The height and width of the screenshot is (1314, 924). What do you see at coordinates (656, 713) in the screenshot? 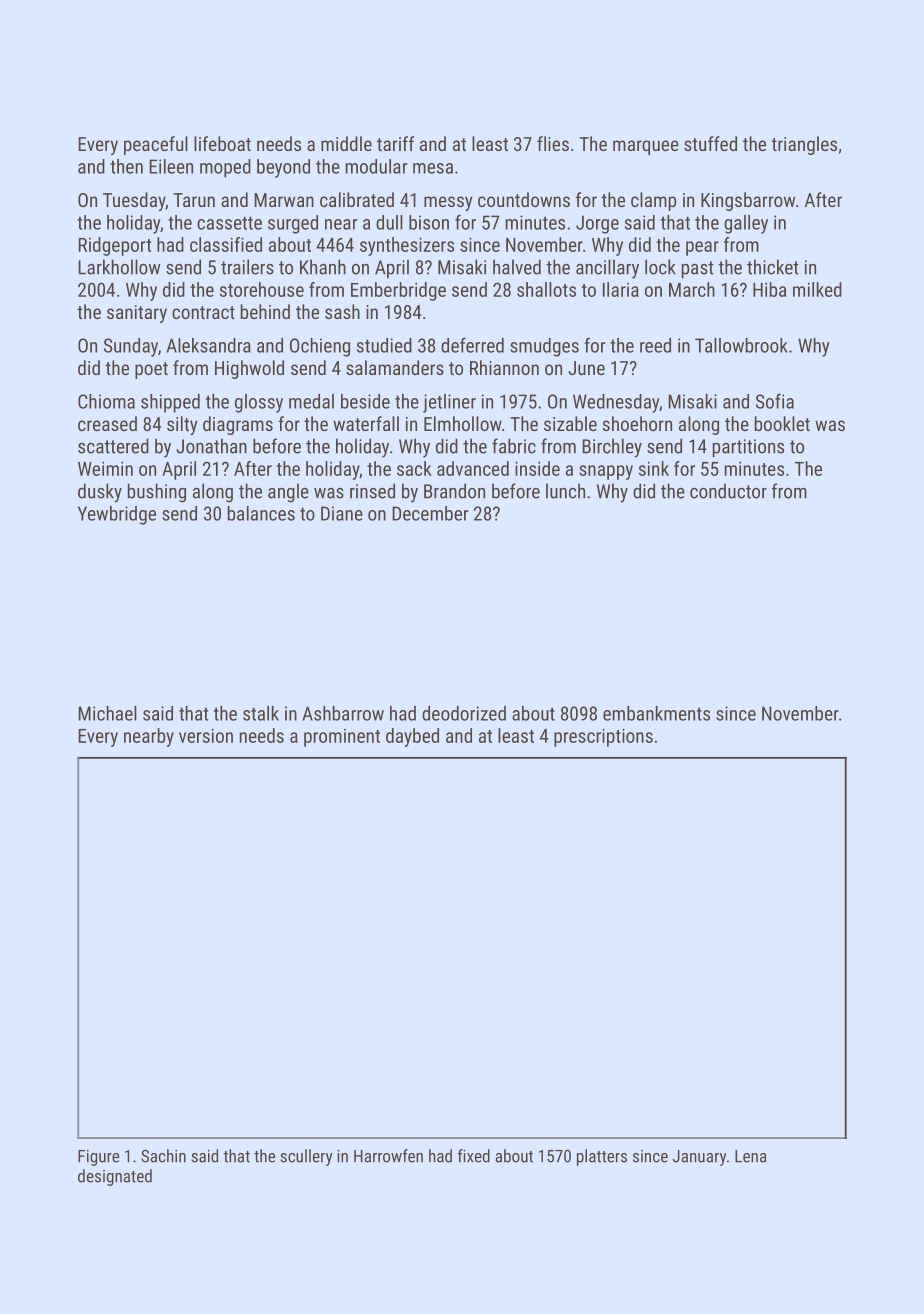
I see `embankments` at bounding box center [656, 713].
